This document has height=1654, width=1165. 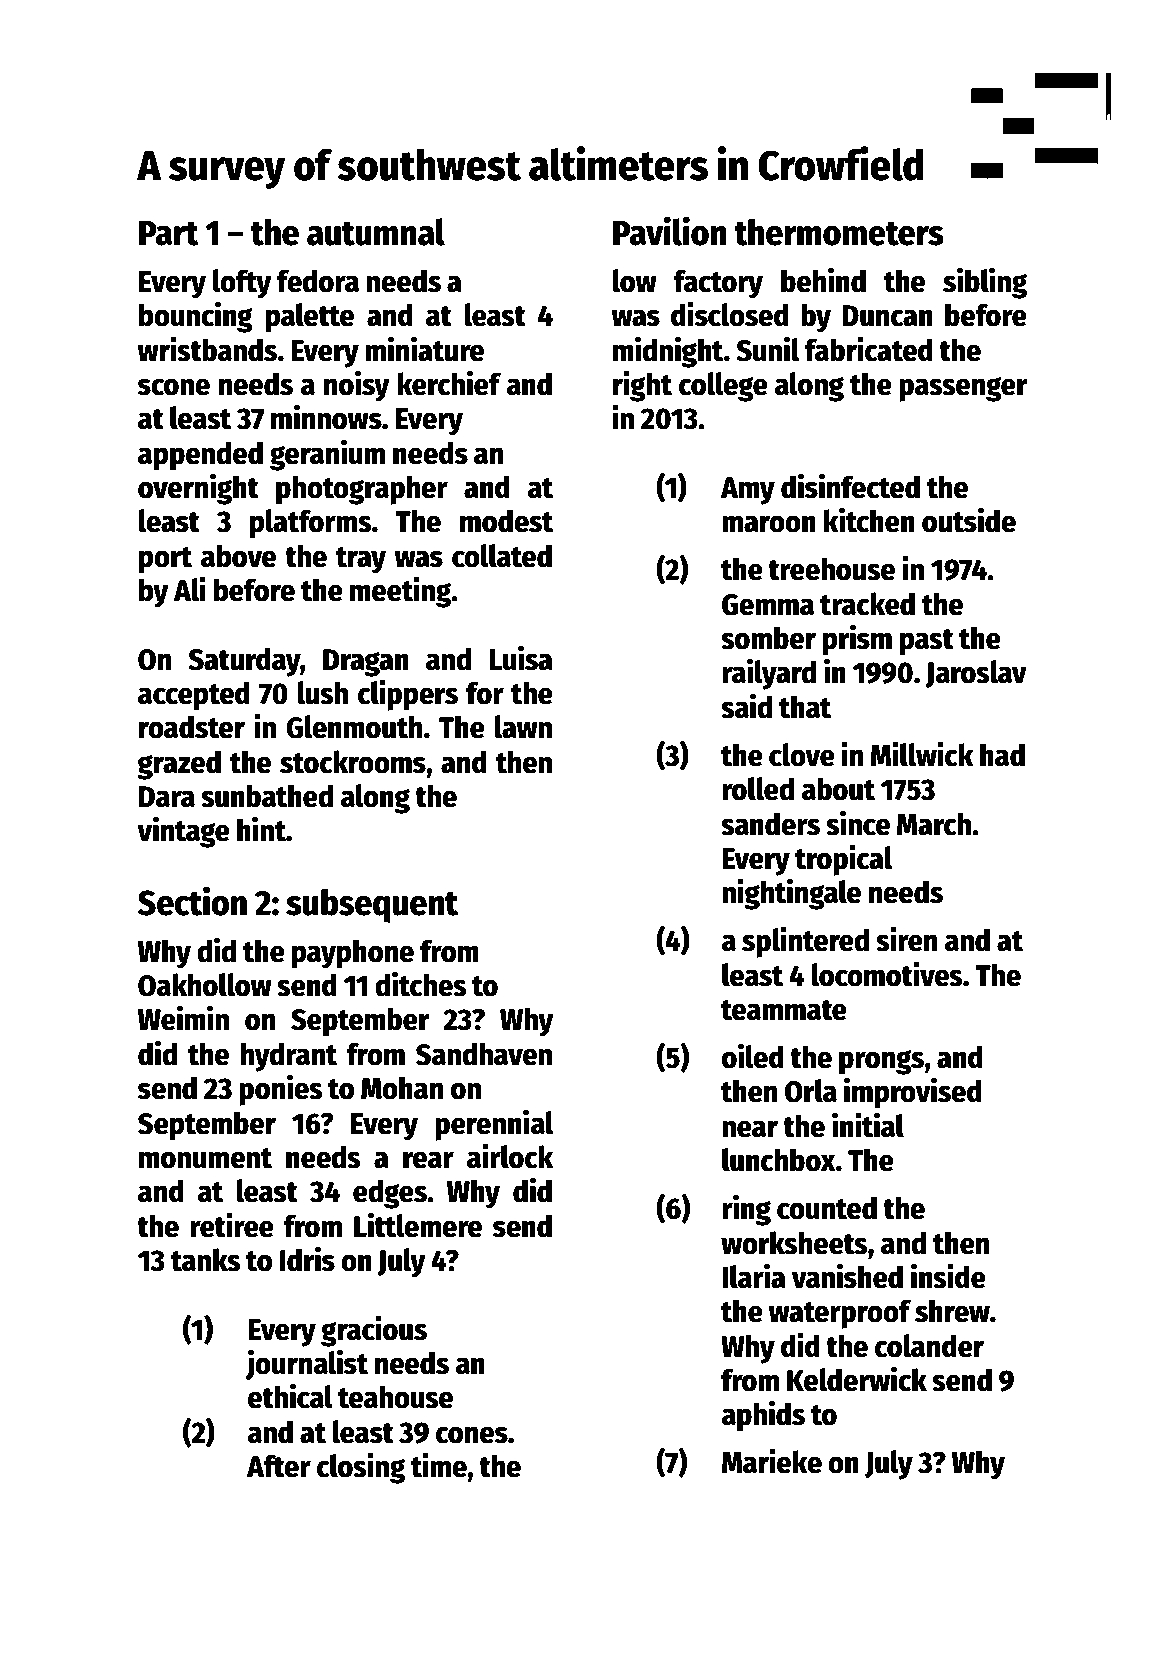 What do you see at coordinates (502, 556) in the document?
I see `collated` at bounding box center [502, 556].
